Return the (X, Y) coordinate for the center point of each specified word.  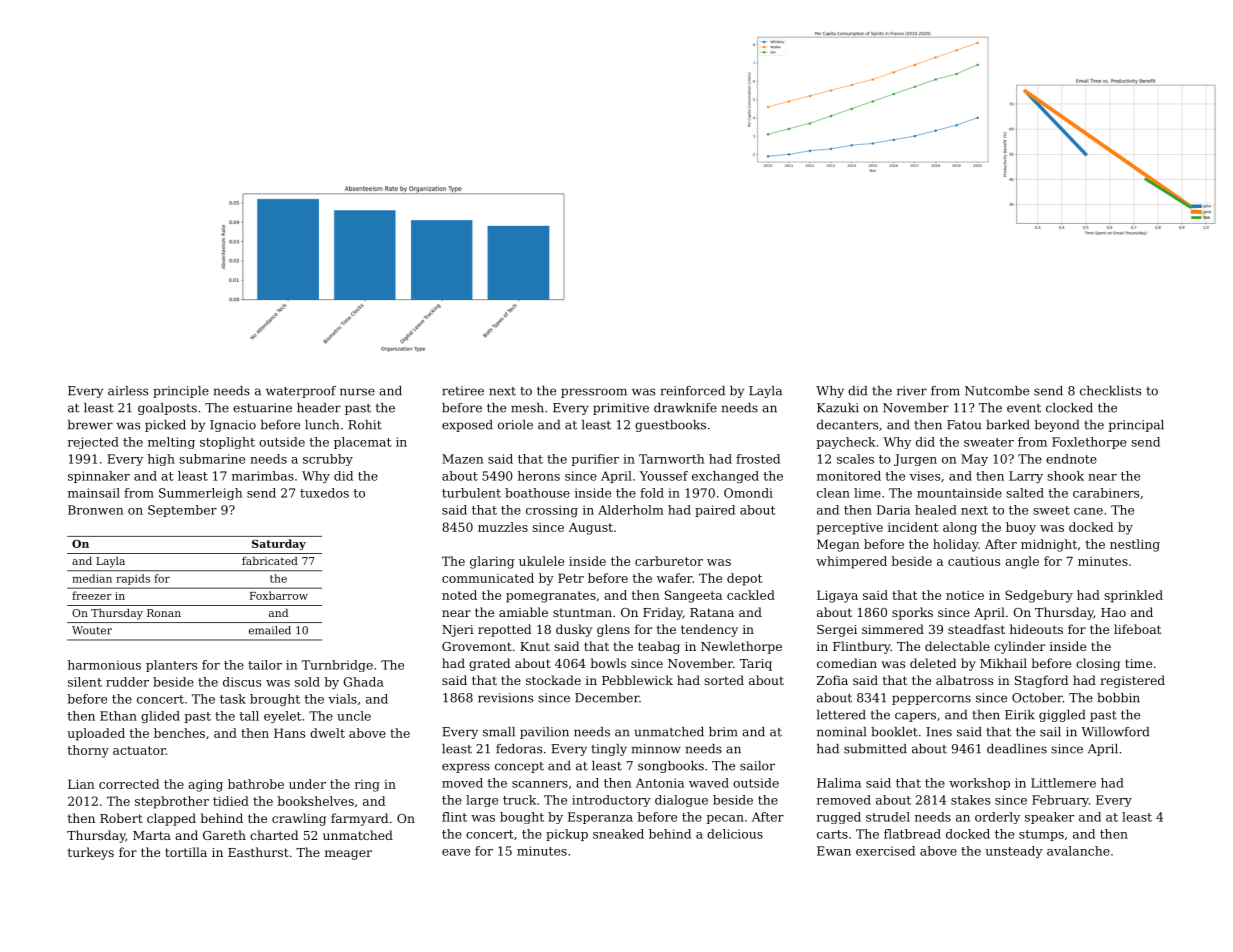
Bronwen (95, 510)
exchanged (725, 477)
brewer (90, 425)
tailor (265, 665)
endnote (1071, 459)
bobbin (1118, 698)
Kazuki (838, 408)
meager (348, 855)
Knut (535, 646)
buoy (1021, 528)
